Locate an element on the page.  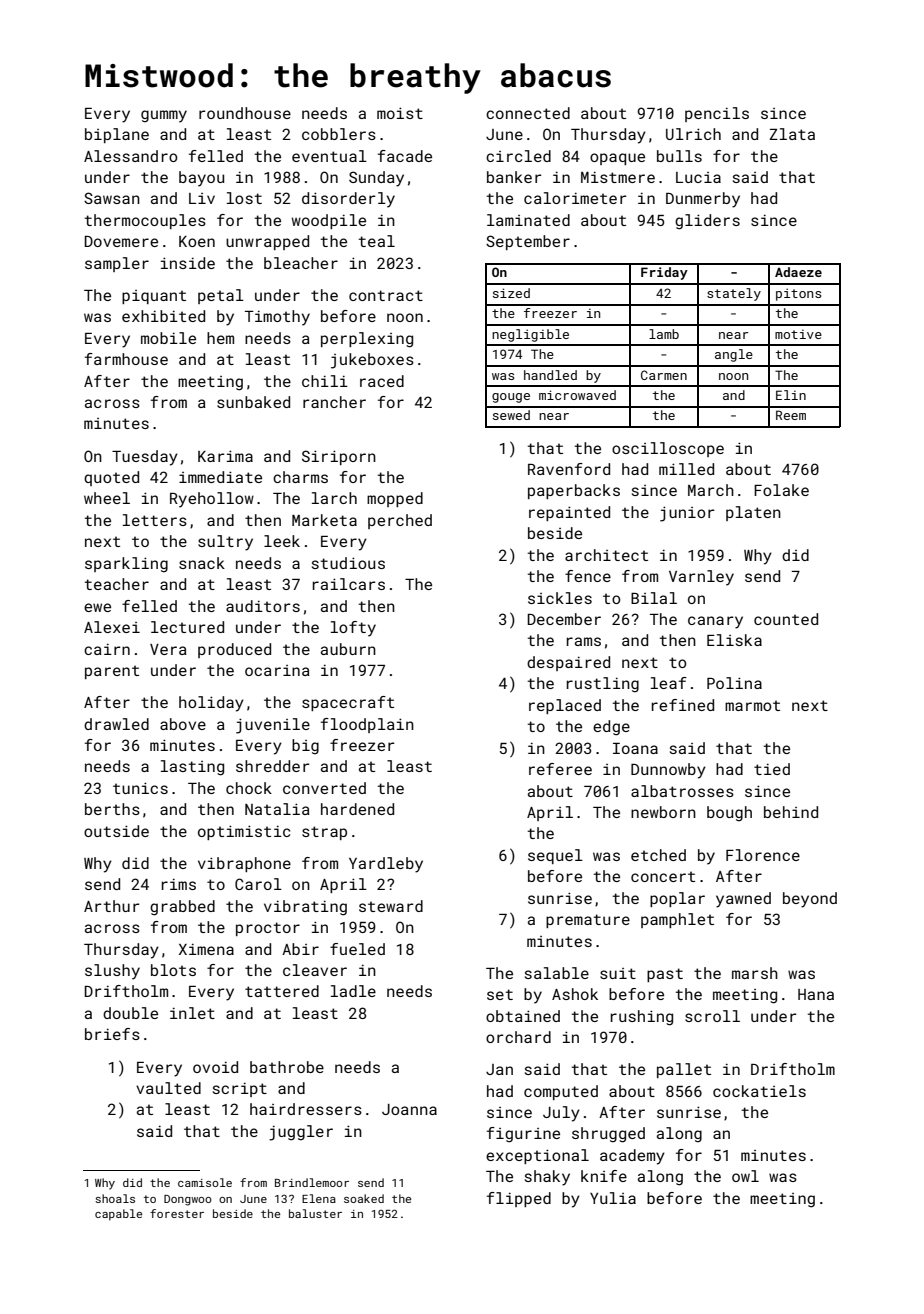
connected is located at coordinates (528, 113).
